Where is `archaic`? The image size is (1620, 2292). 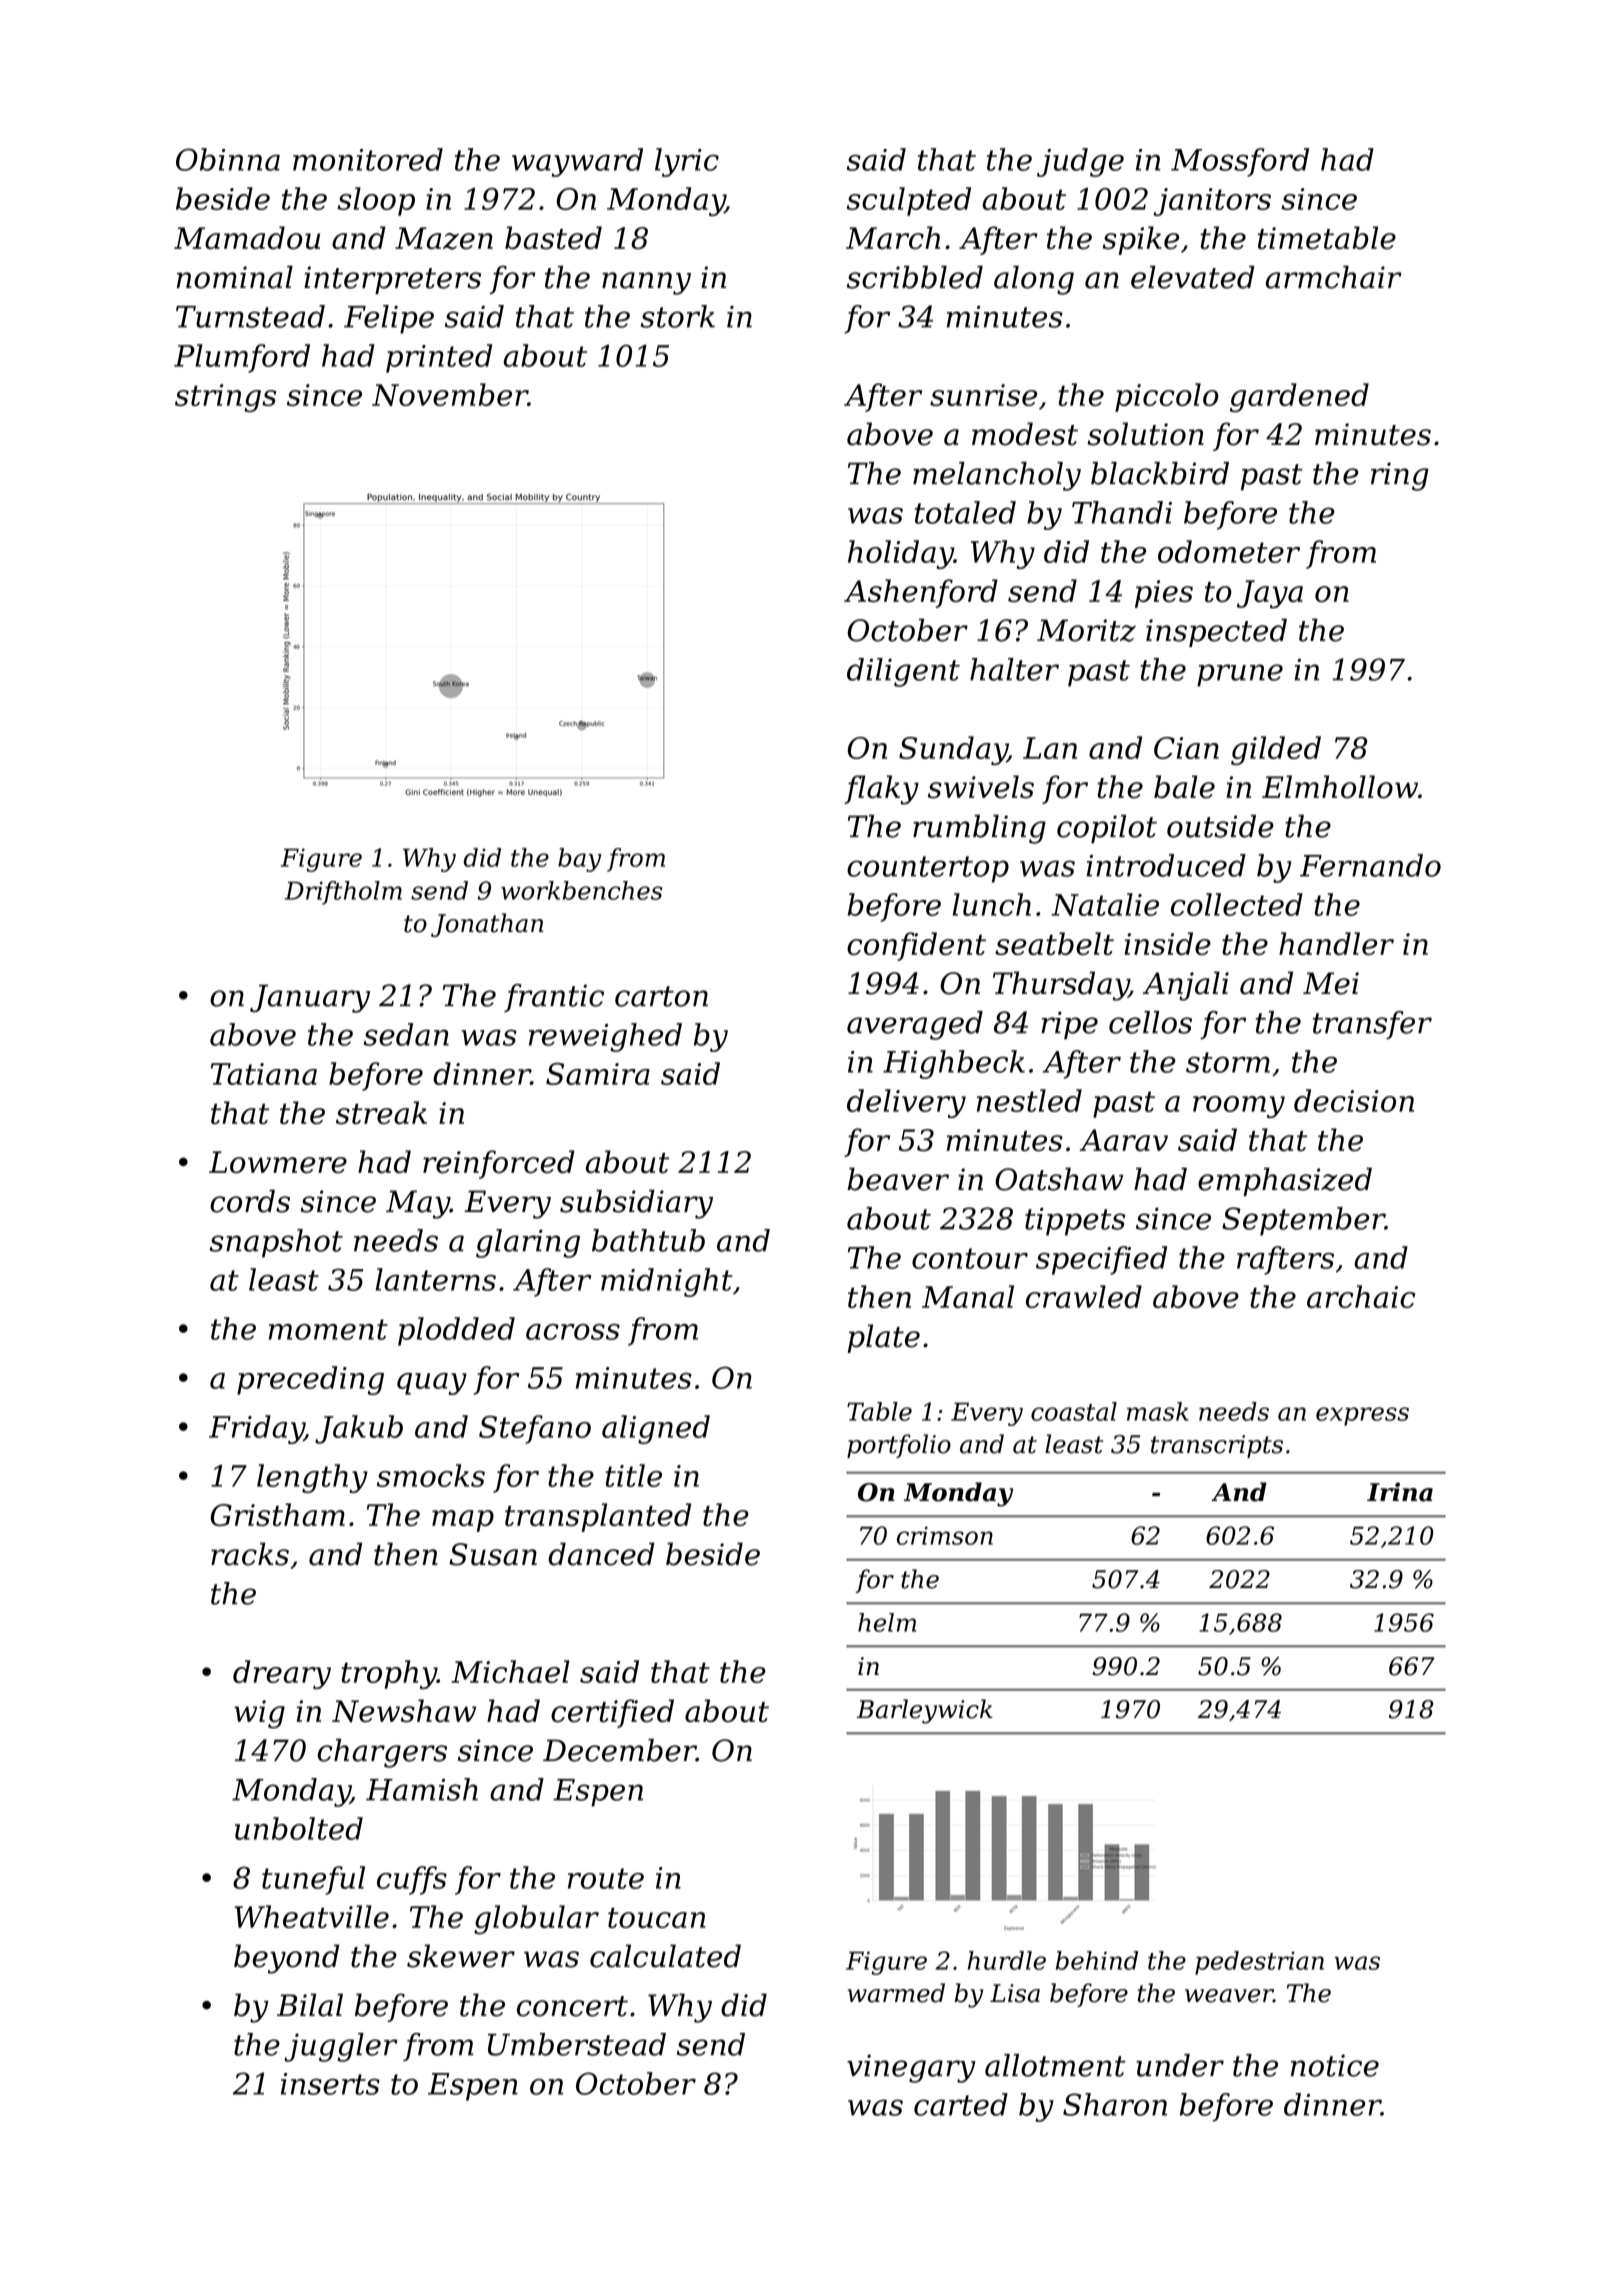 archaic is located at coordinates (1361, 1296).
